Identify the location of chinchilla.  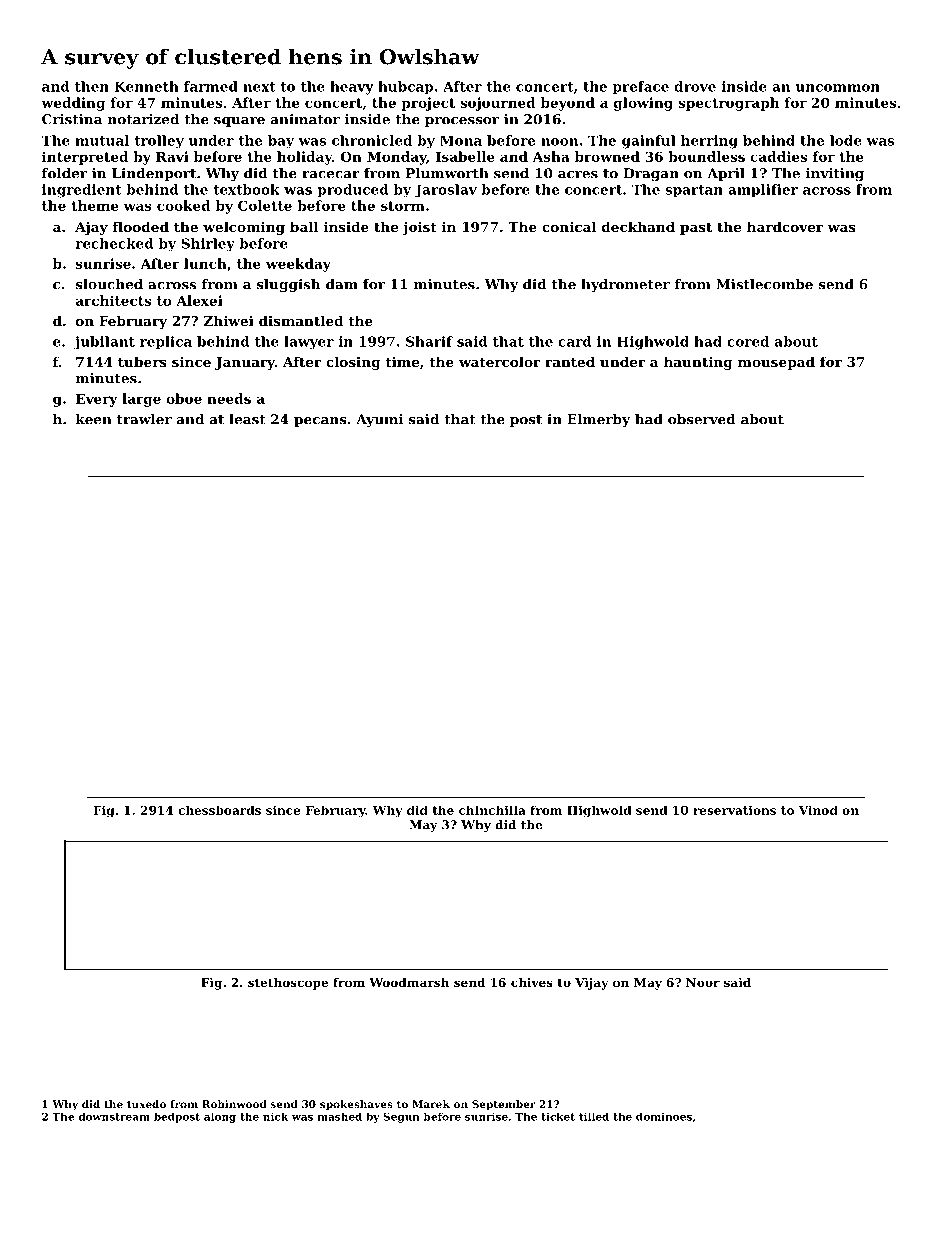
(492, 810).
